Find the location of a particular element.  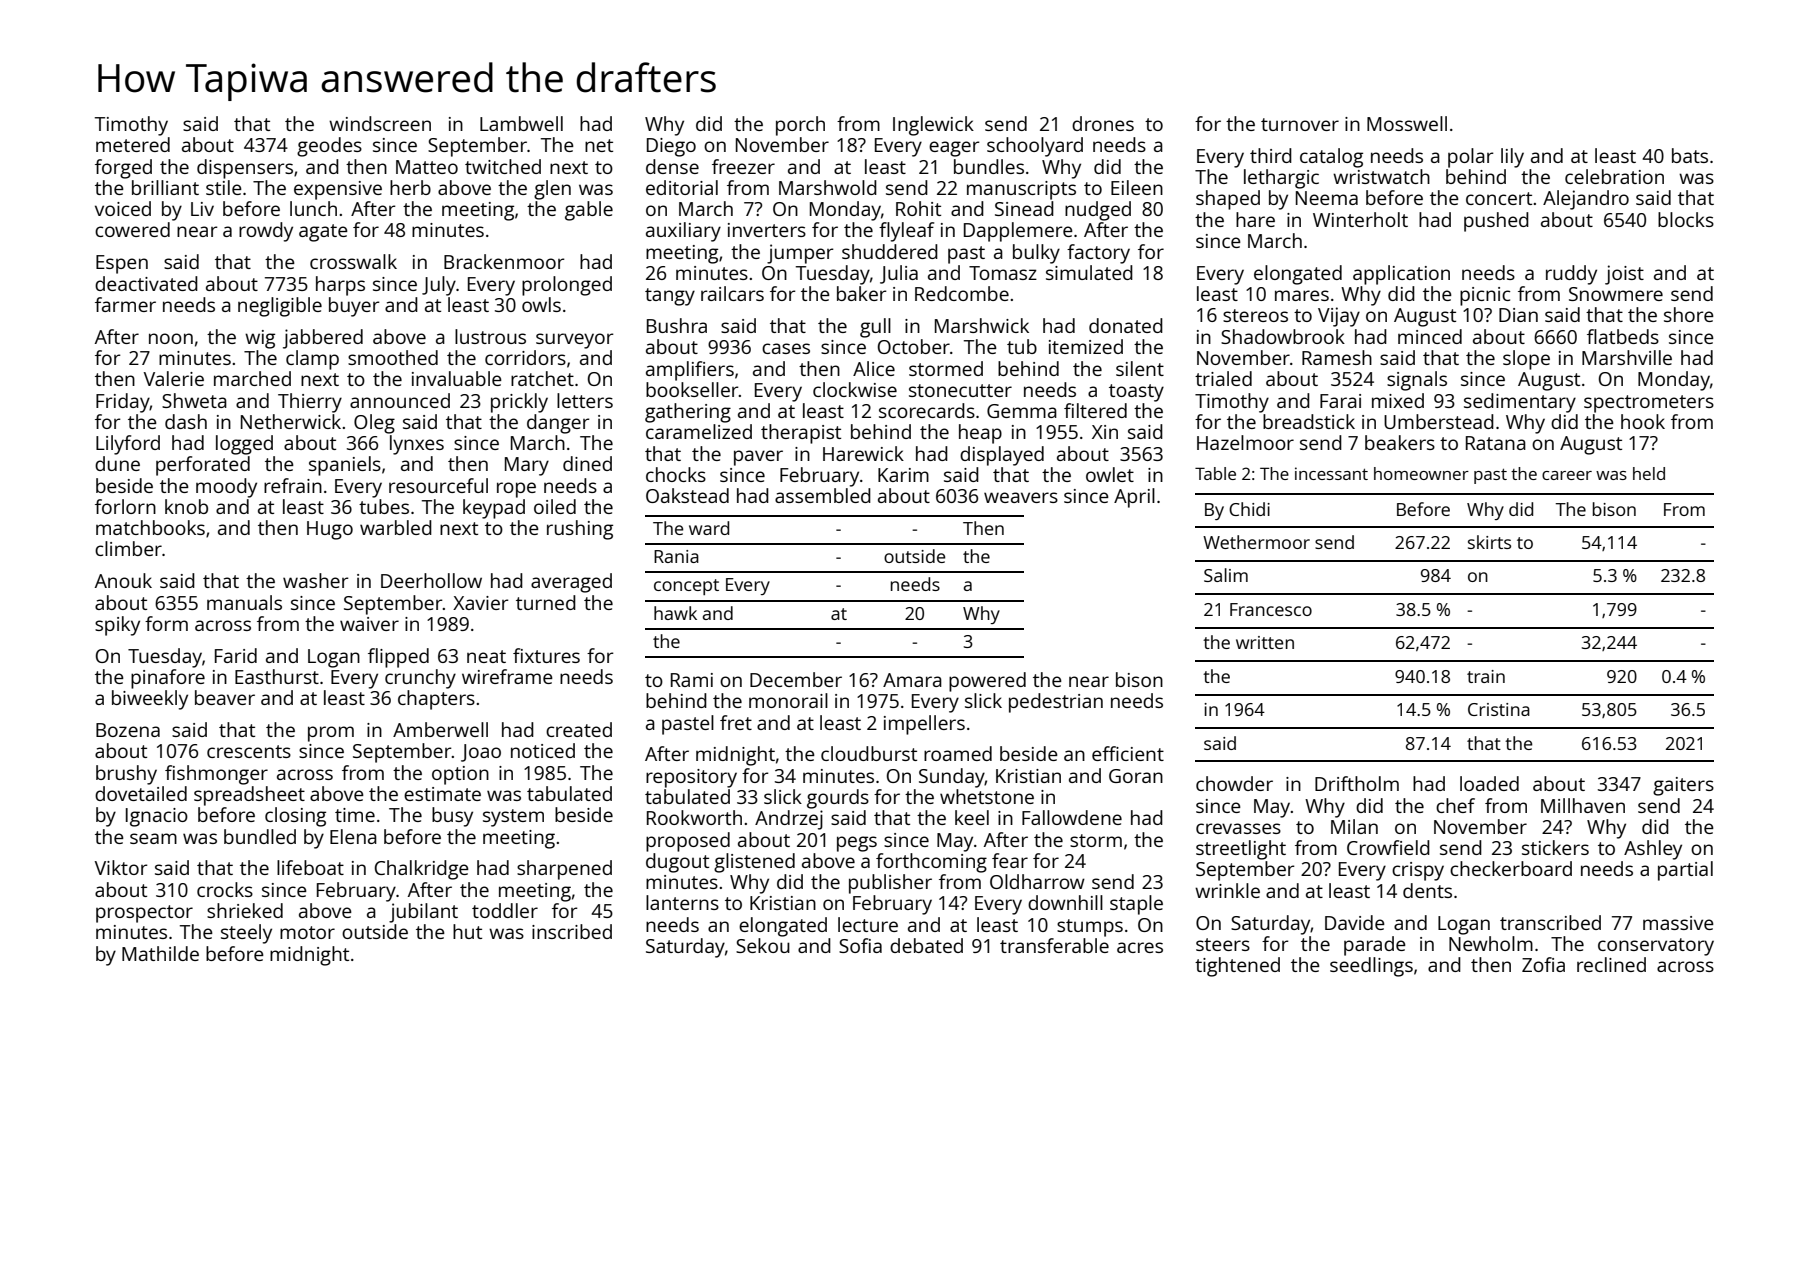

Inglewick is located at coordinates (933, 126).
